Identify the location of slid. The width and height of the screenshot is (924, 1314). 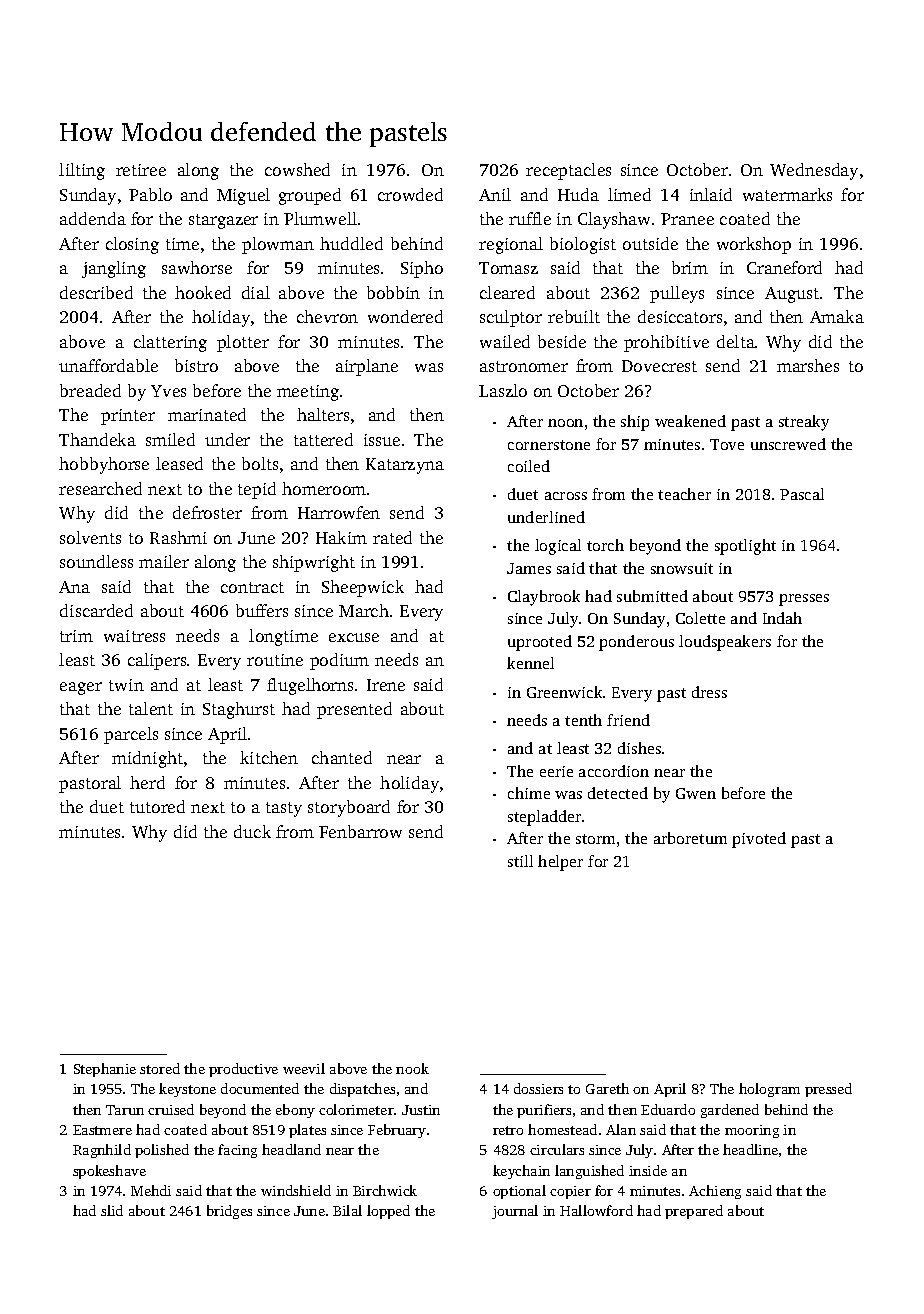
(112, 1210).
